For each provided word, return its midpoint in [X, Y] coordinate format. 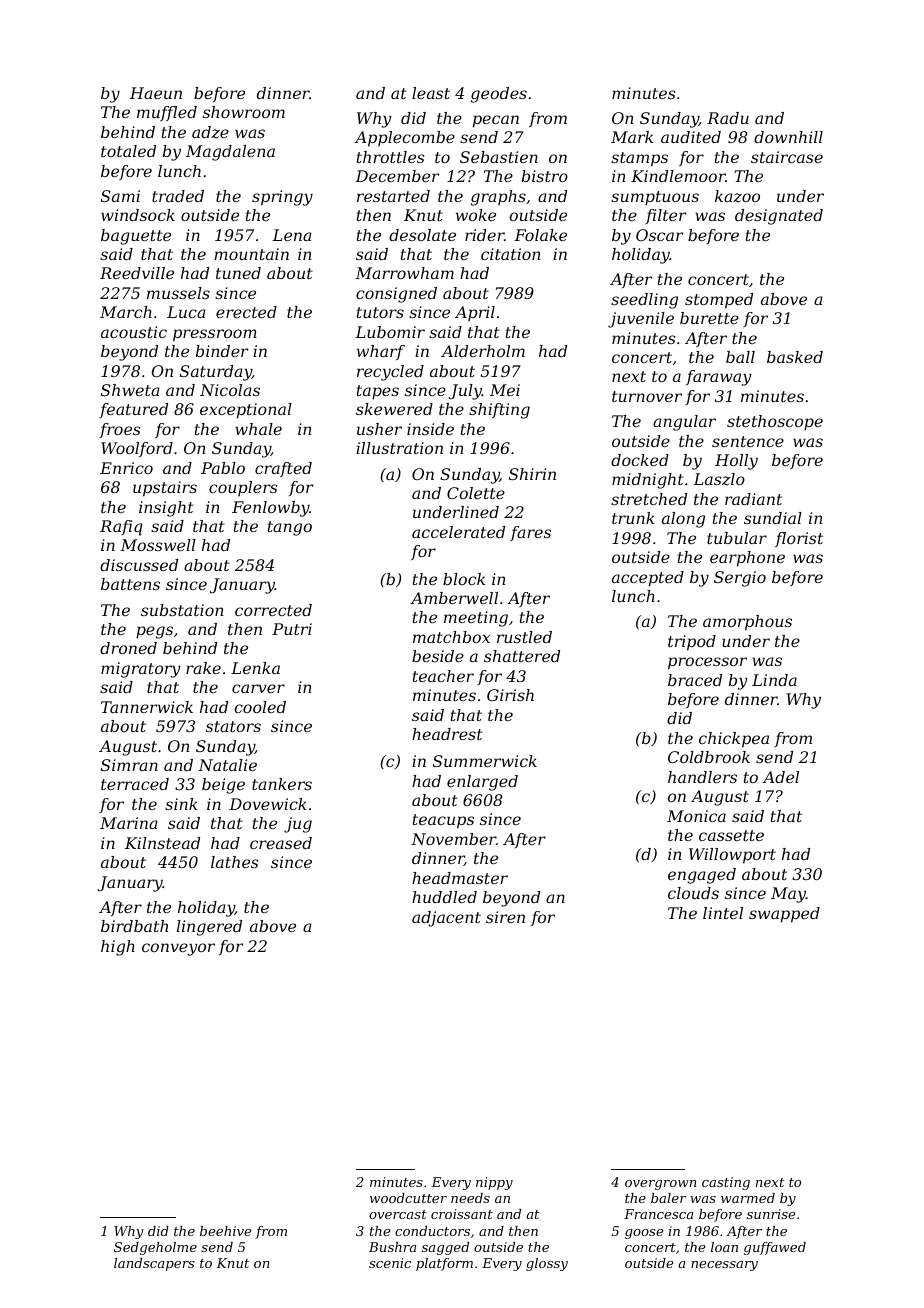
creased [281, 843]
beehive [226, 1231]
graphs [498, 198]
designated [779, 217]
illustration [399, 448]
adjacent [446, 919]
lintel [723, 913]
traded [178, 196]
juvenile [641, 320]
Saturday [216, 373]
